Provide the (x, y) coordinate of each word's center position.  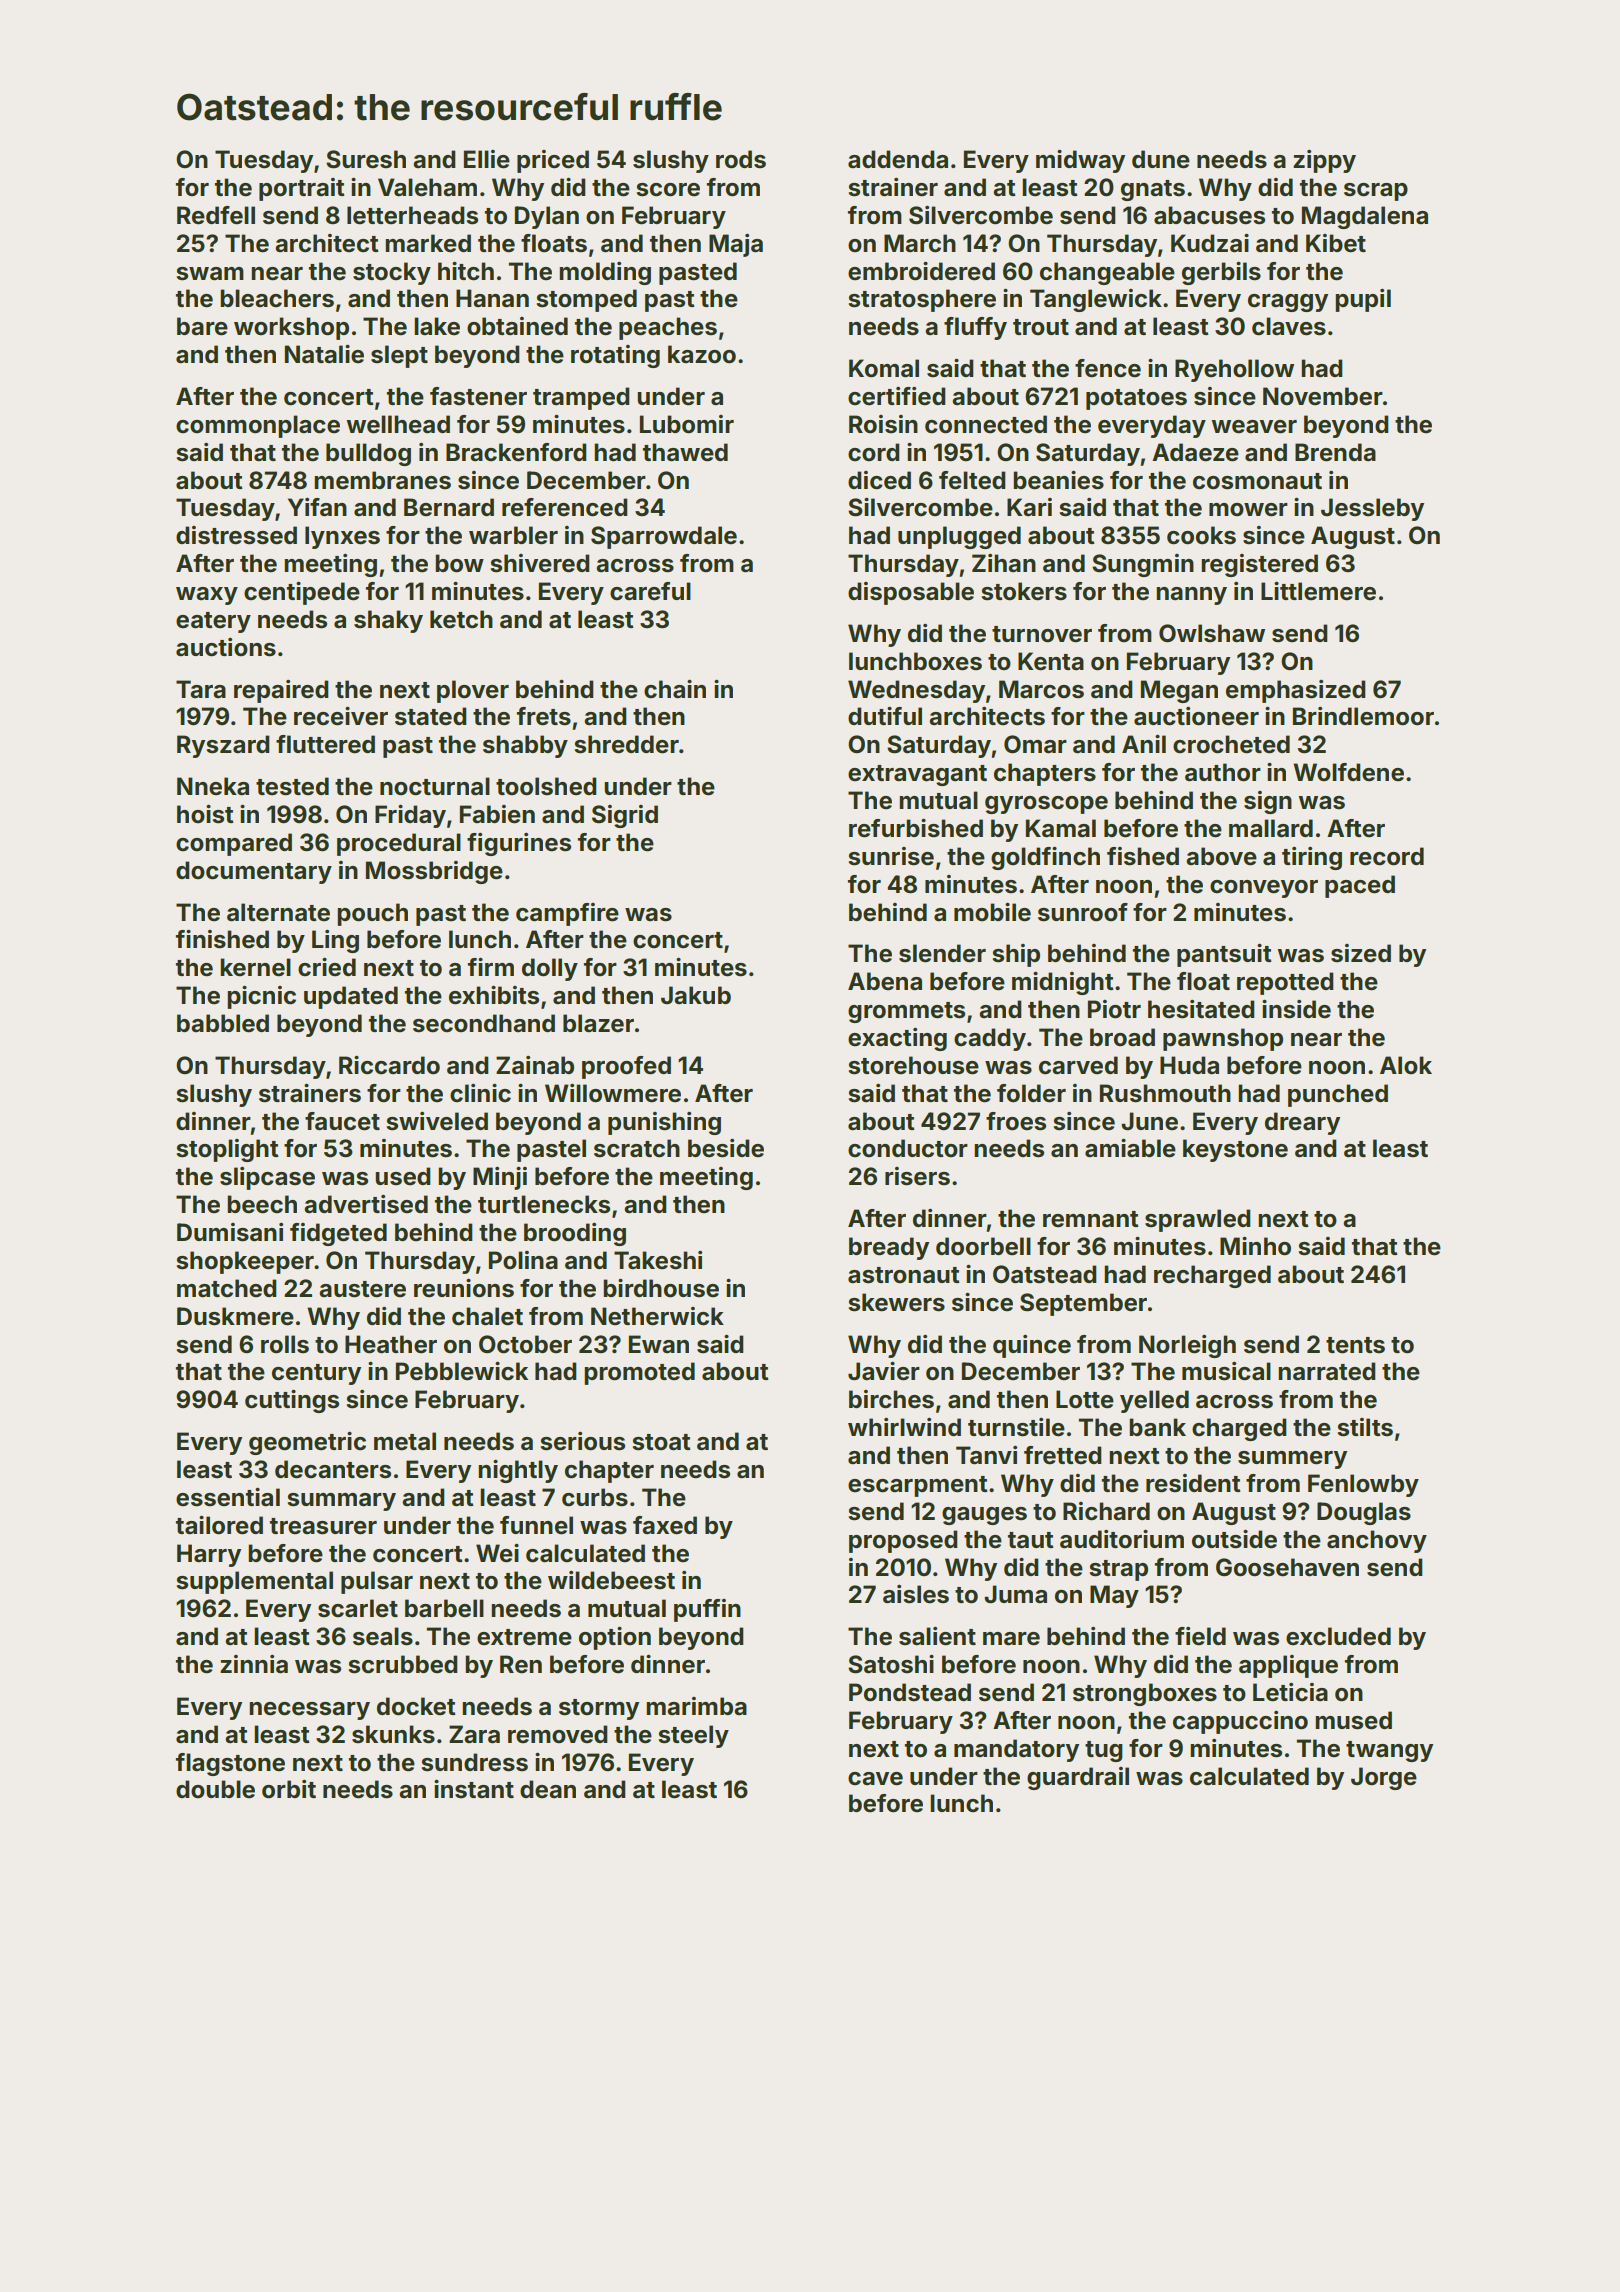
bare (202, 326)
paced (1360, 886)
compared (234, 844)
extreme (524, 1637)
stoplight (227, 1150)
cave (875, 1779)
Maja (736, 245)
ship (1016, 955)
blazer (598, 1023)
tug (1104, 1751)
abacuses (1209, 215)
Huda (1189, 1065)
